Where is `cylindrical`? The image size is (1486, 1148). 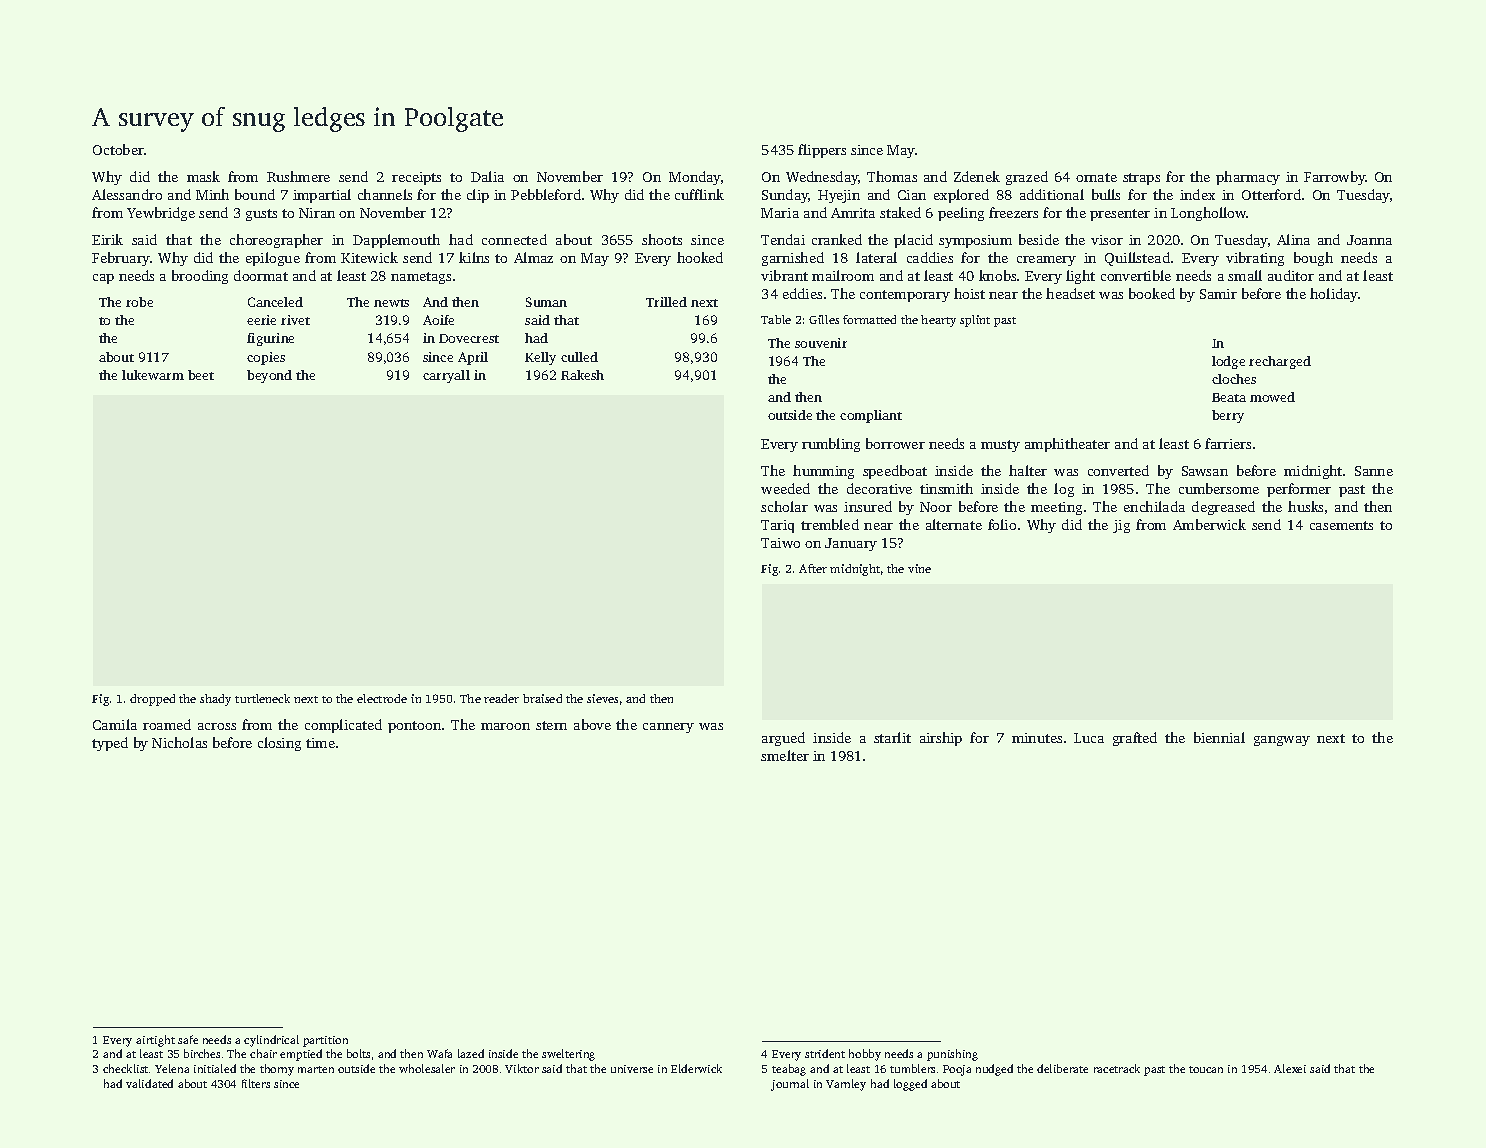
cylindrical is located at coordinates (271, 1041).
